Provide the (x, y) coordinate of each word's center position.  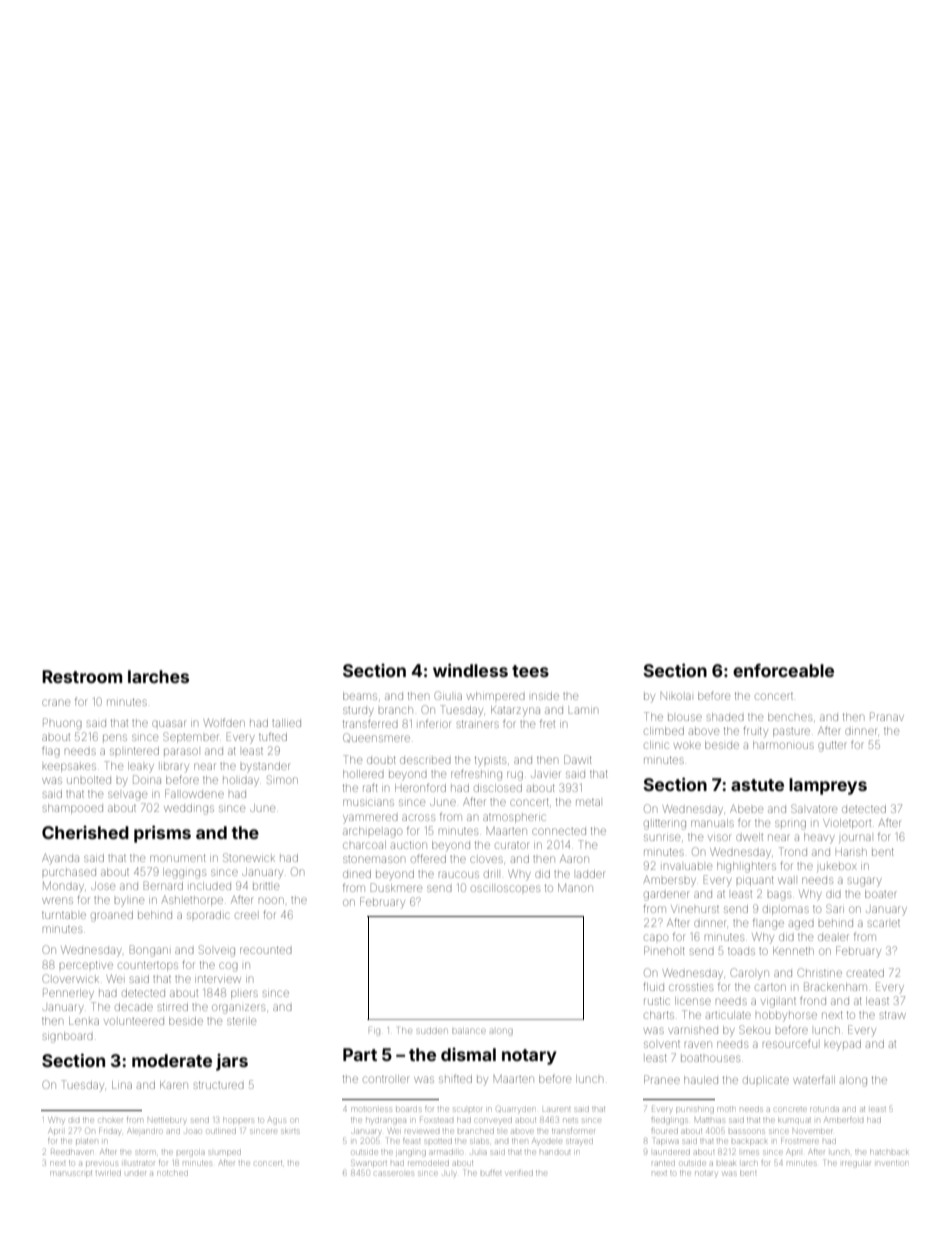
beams (360, 696)
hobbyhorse (786, 1016)
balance (468, 1031)
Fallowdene (194, 793)
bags (779, 896)
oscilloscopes (505, 888)
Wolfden (224, 722)
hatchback (889, 1152)
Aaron (574, 859)
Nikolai (676, 696)
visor (719, 837)
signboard (68, 1037)
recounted (266, 950)
